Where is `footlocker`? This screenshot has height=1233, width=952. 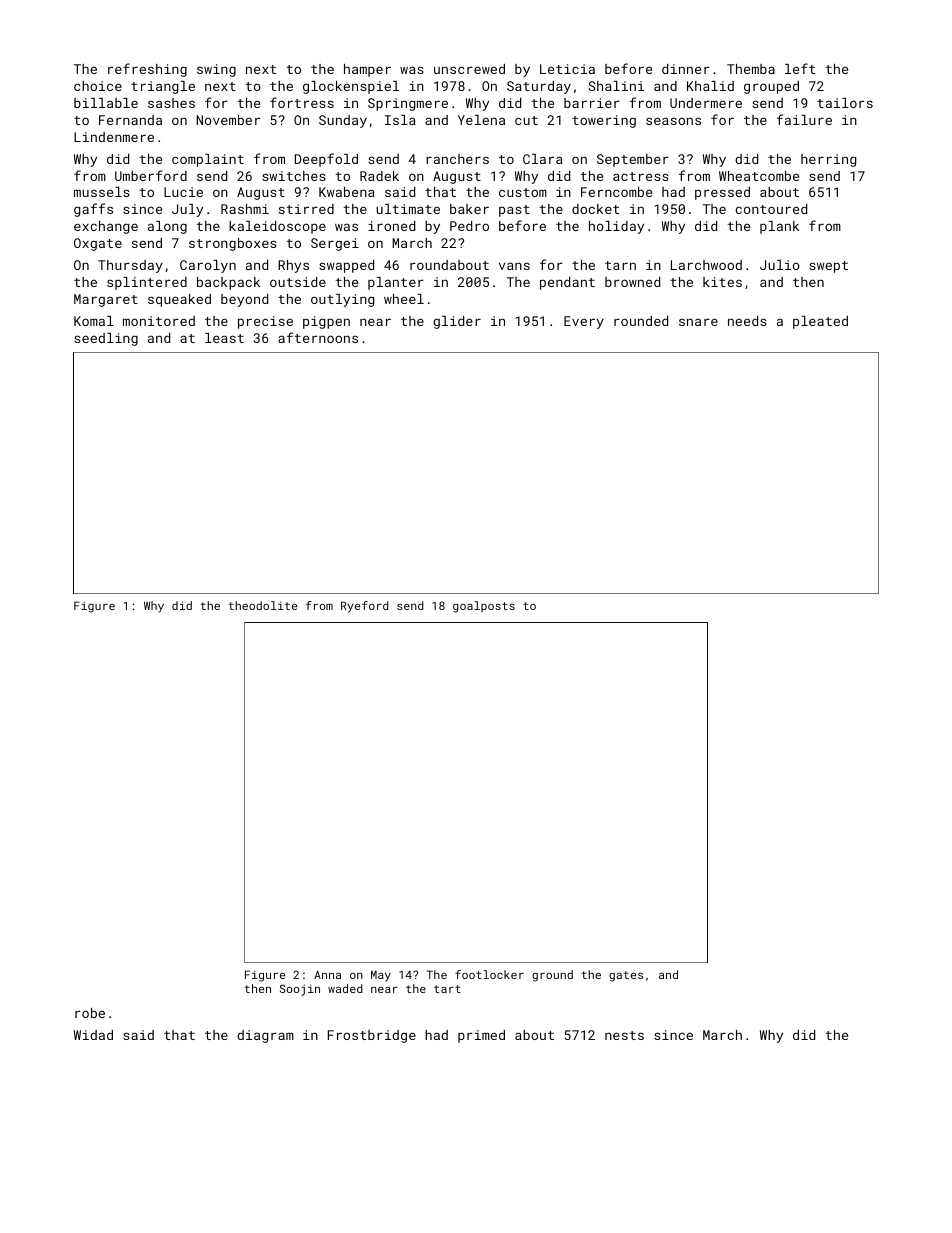 footlocker is located at coordinates (489, 974).
